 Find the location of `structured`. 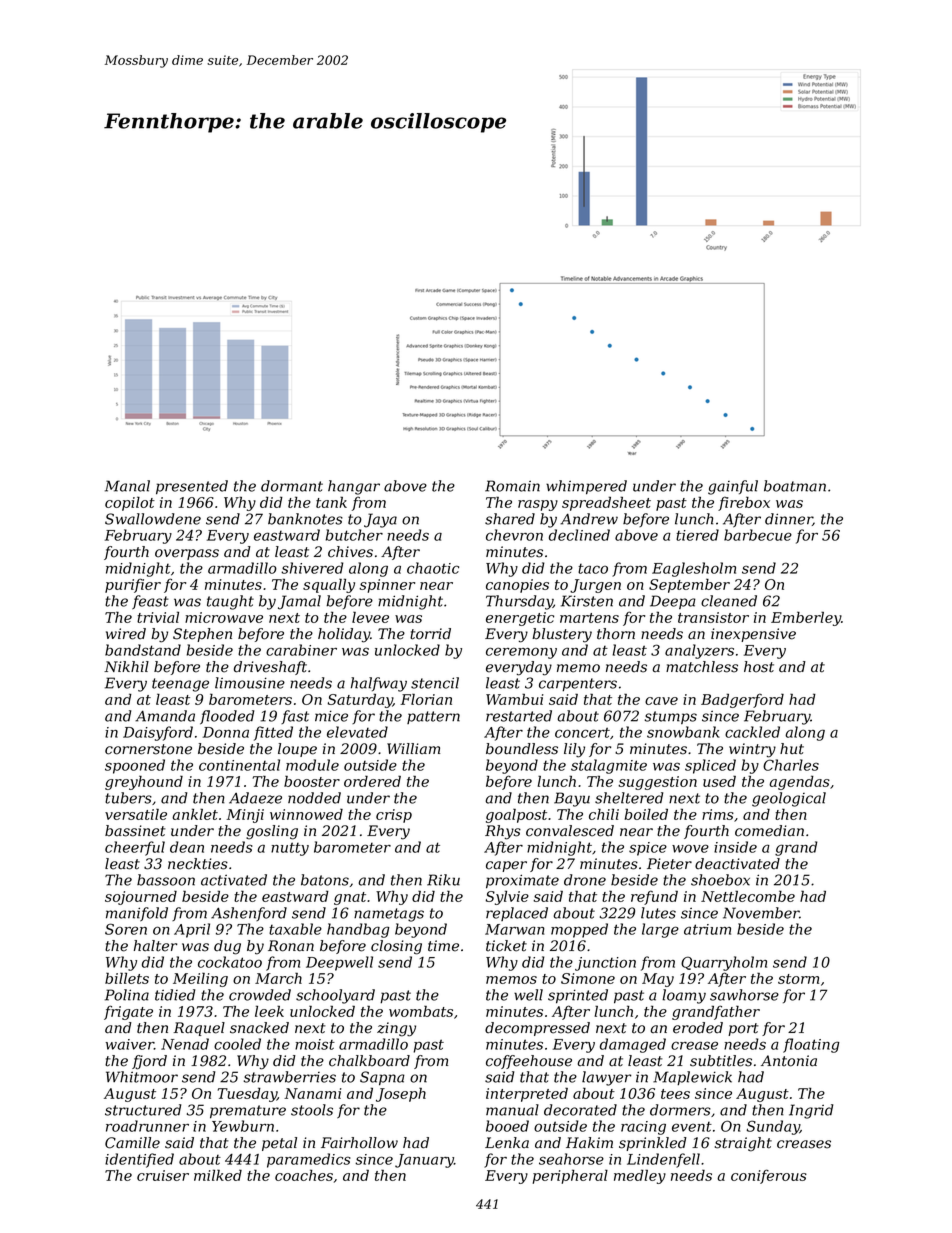

structured is located at coordinates (143, 1110).
